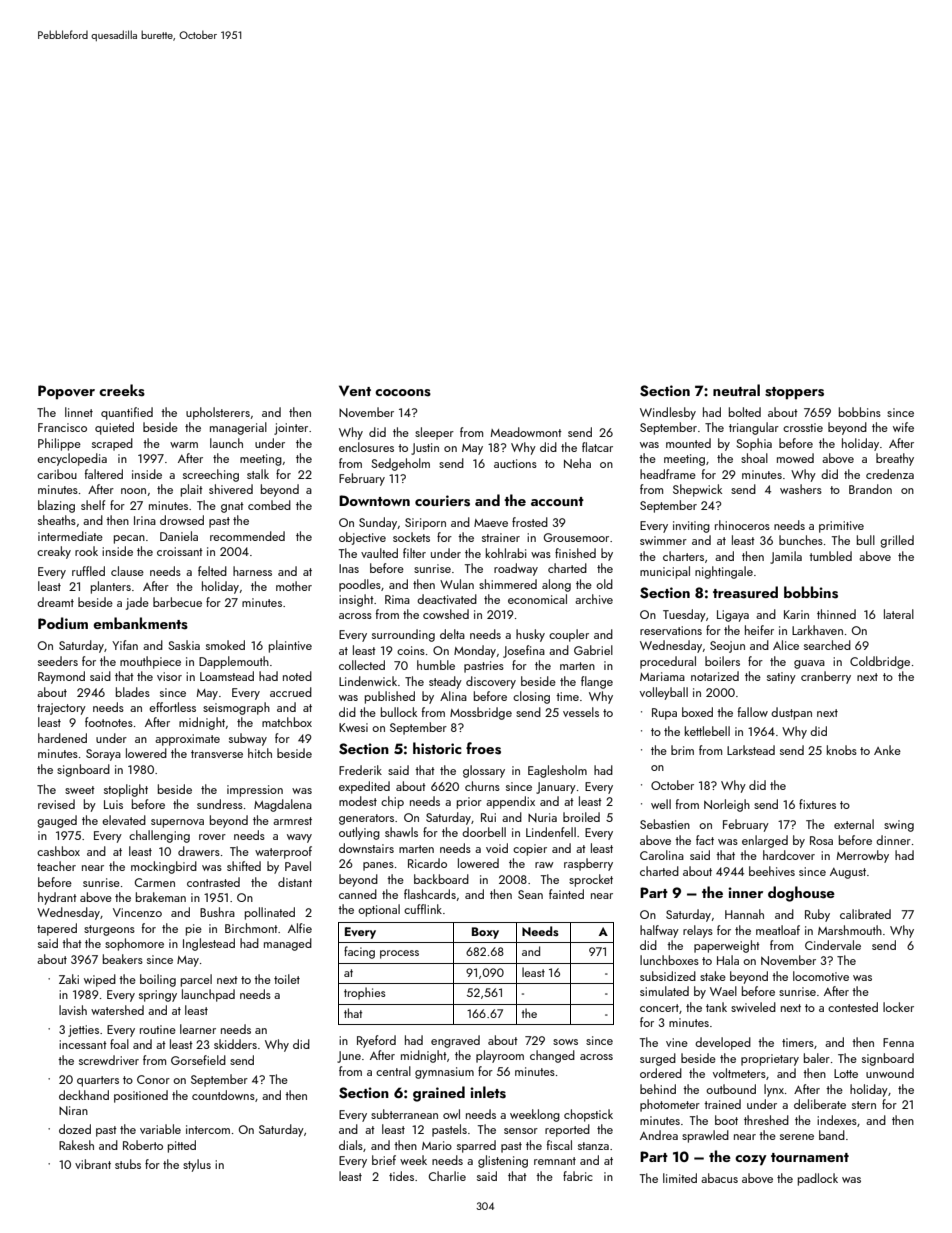 This screenshot has height=1233, width=952. Describe the element at coordinates (66, 392) in the screenshot. I see `Popover` at that location.
